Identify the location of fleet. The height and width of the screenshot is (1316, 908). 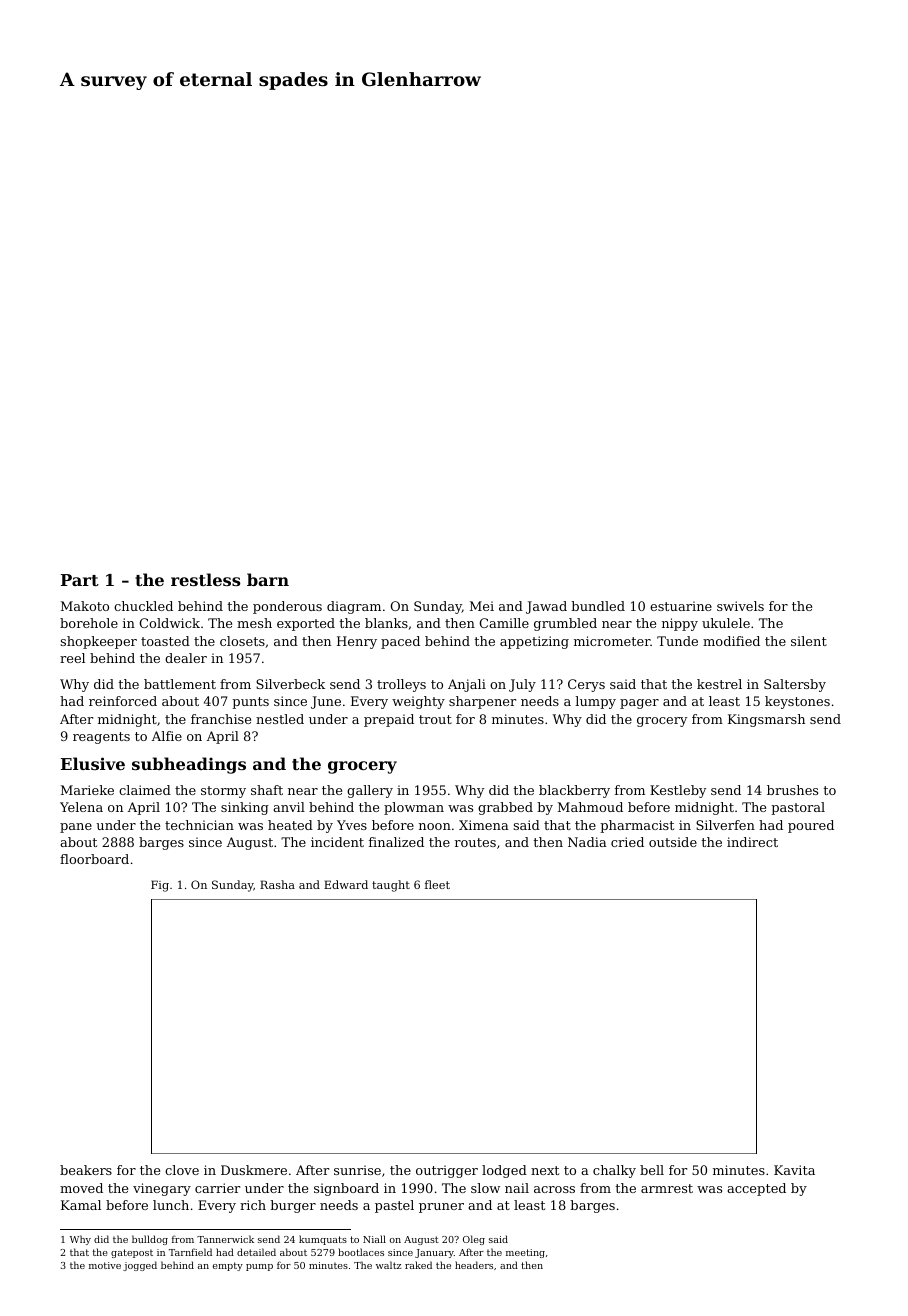
(437, 884).
